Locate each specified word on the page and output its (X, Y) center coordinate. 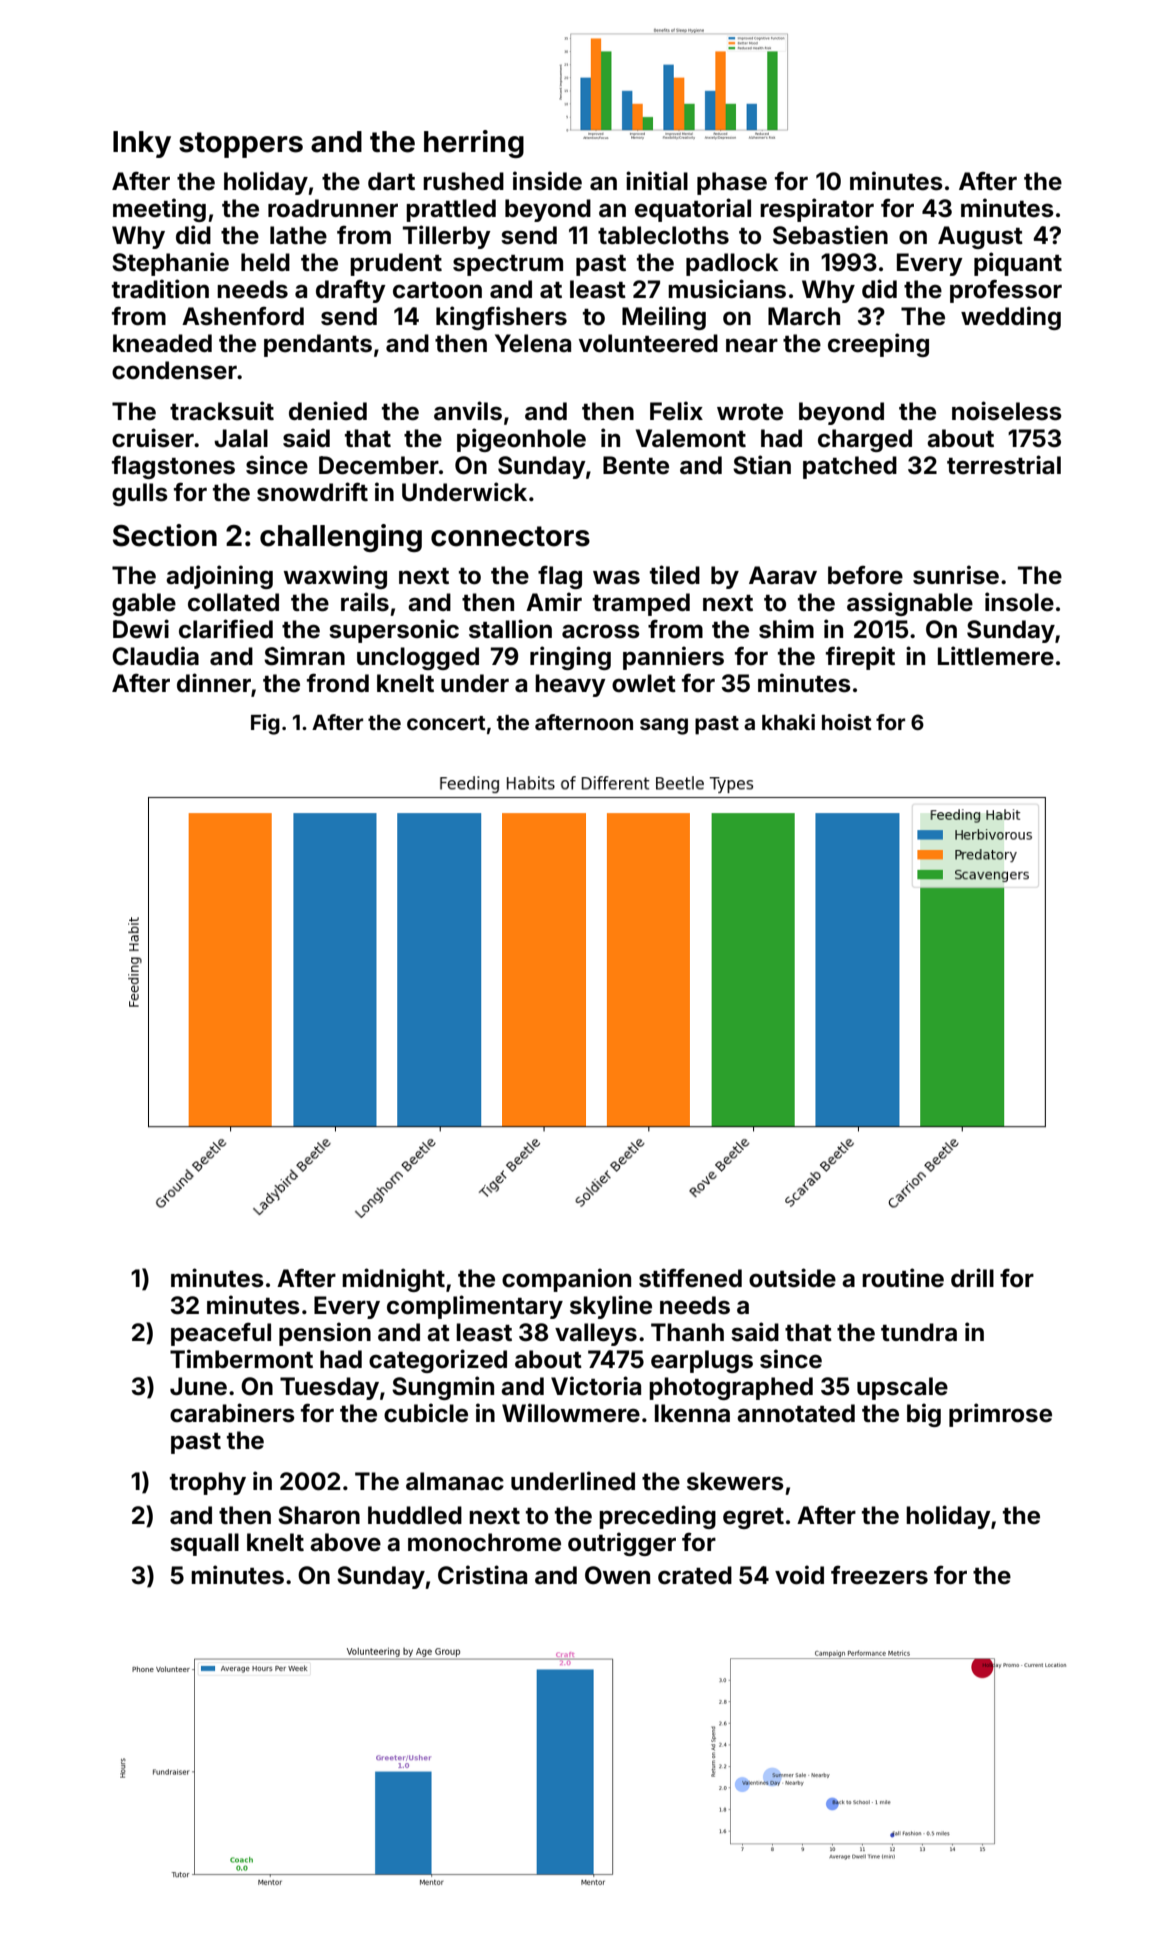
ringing (570, 658)
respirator (817, 210)
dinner (214, 683)
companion (566, 1280)
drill (972, 1277)
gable (144, 604)
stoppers (241, 145)
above (345, 1542)
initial (657, 180)
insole (1019, 602)
